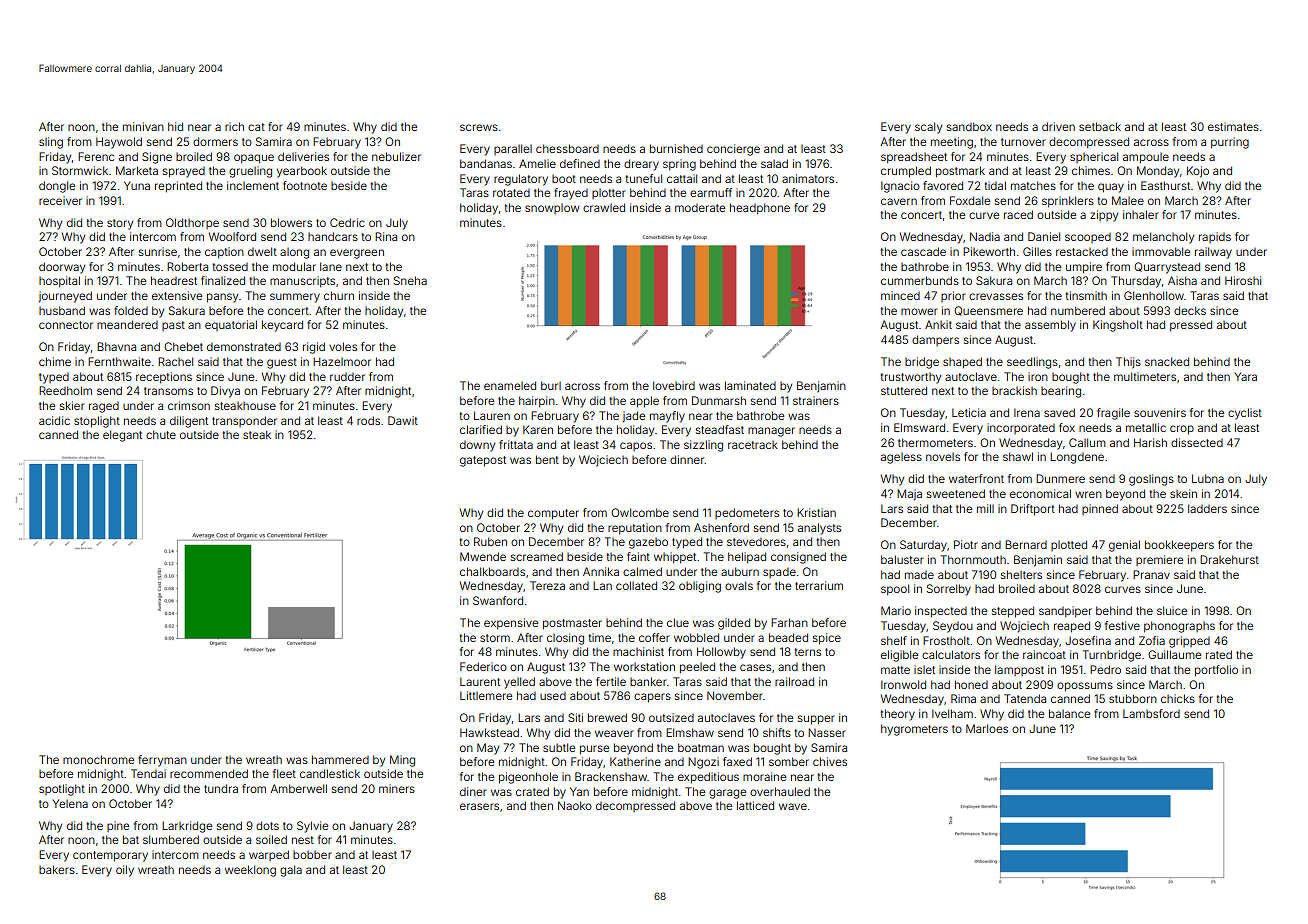 The height and width of the document is (924, 1308). Describe the element at coordinates (793, 806) in the document. I see `wave` at that location.
